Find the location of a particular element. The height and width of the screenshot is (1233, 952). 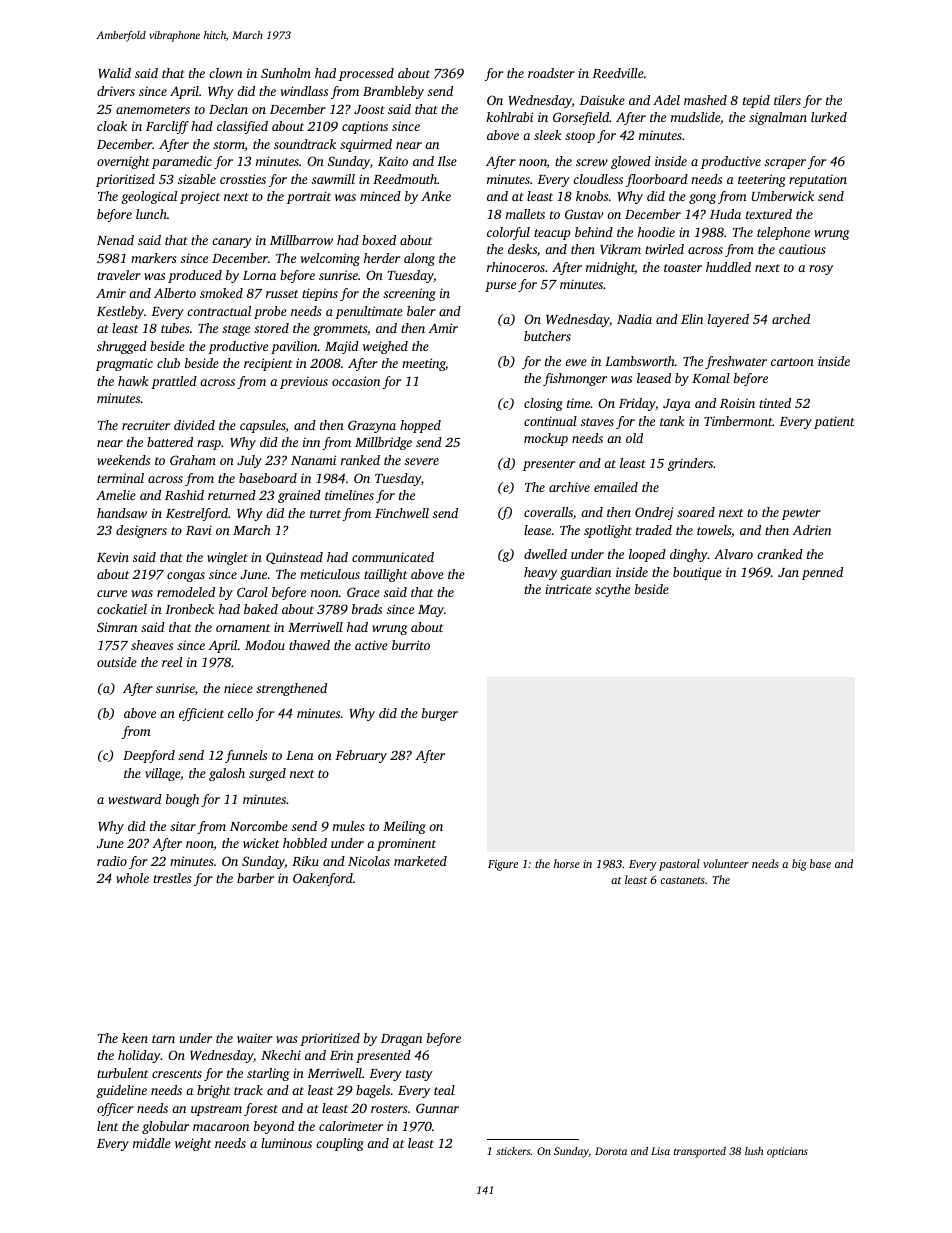

Carol is located at coordinates (252, 592).
